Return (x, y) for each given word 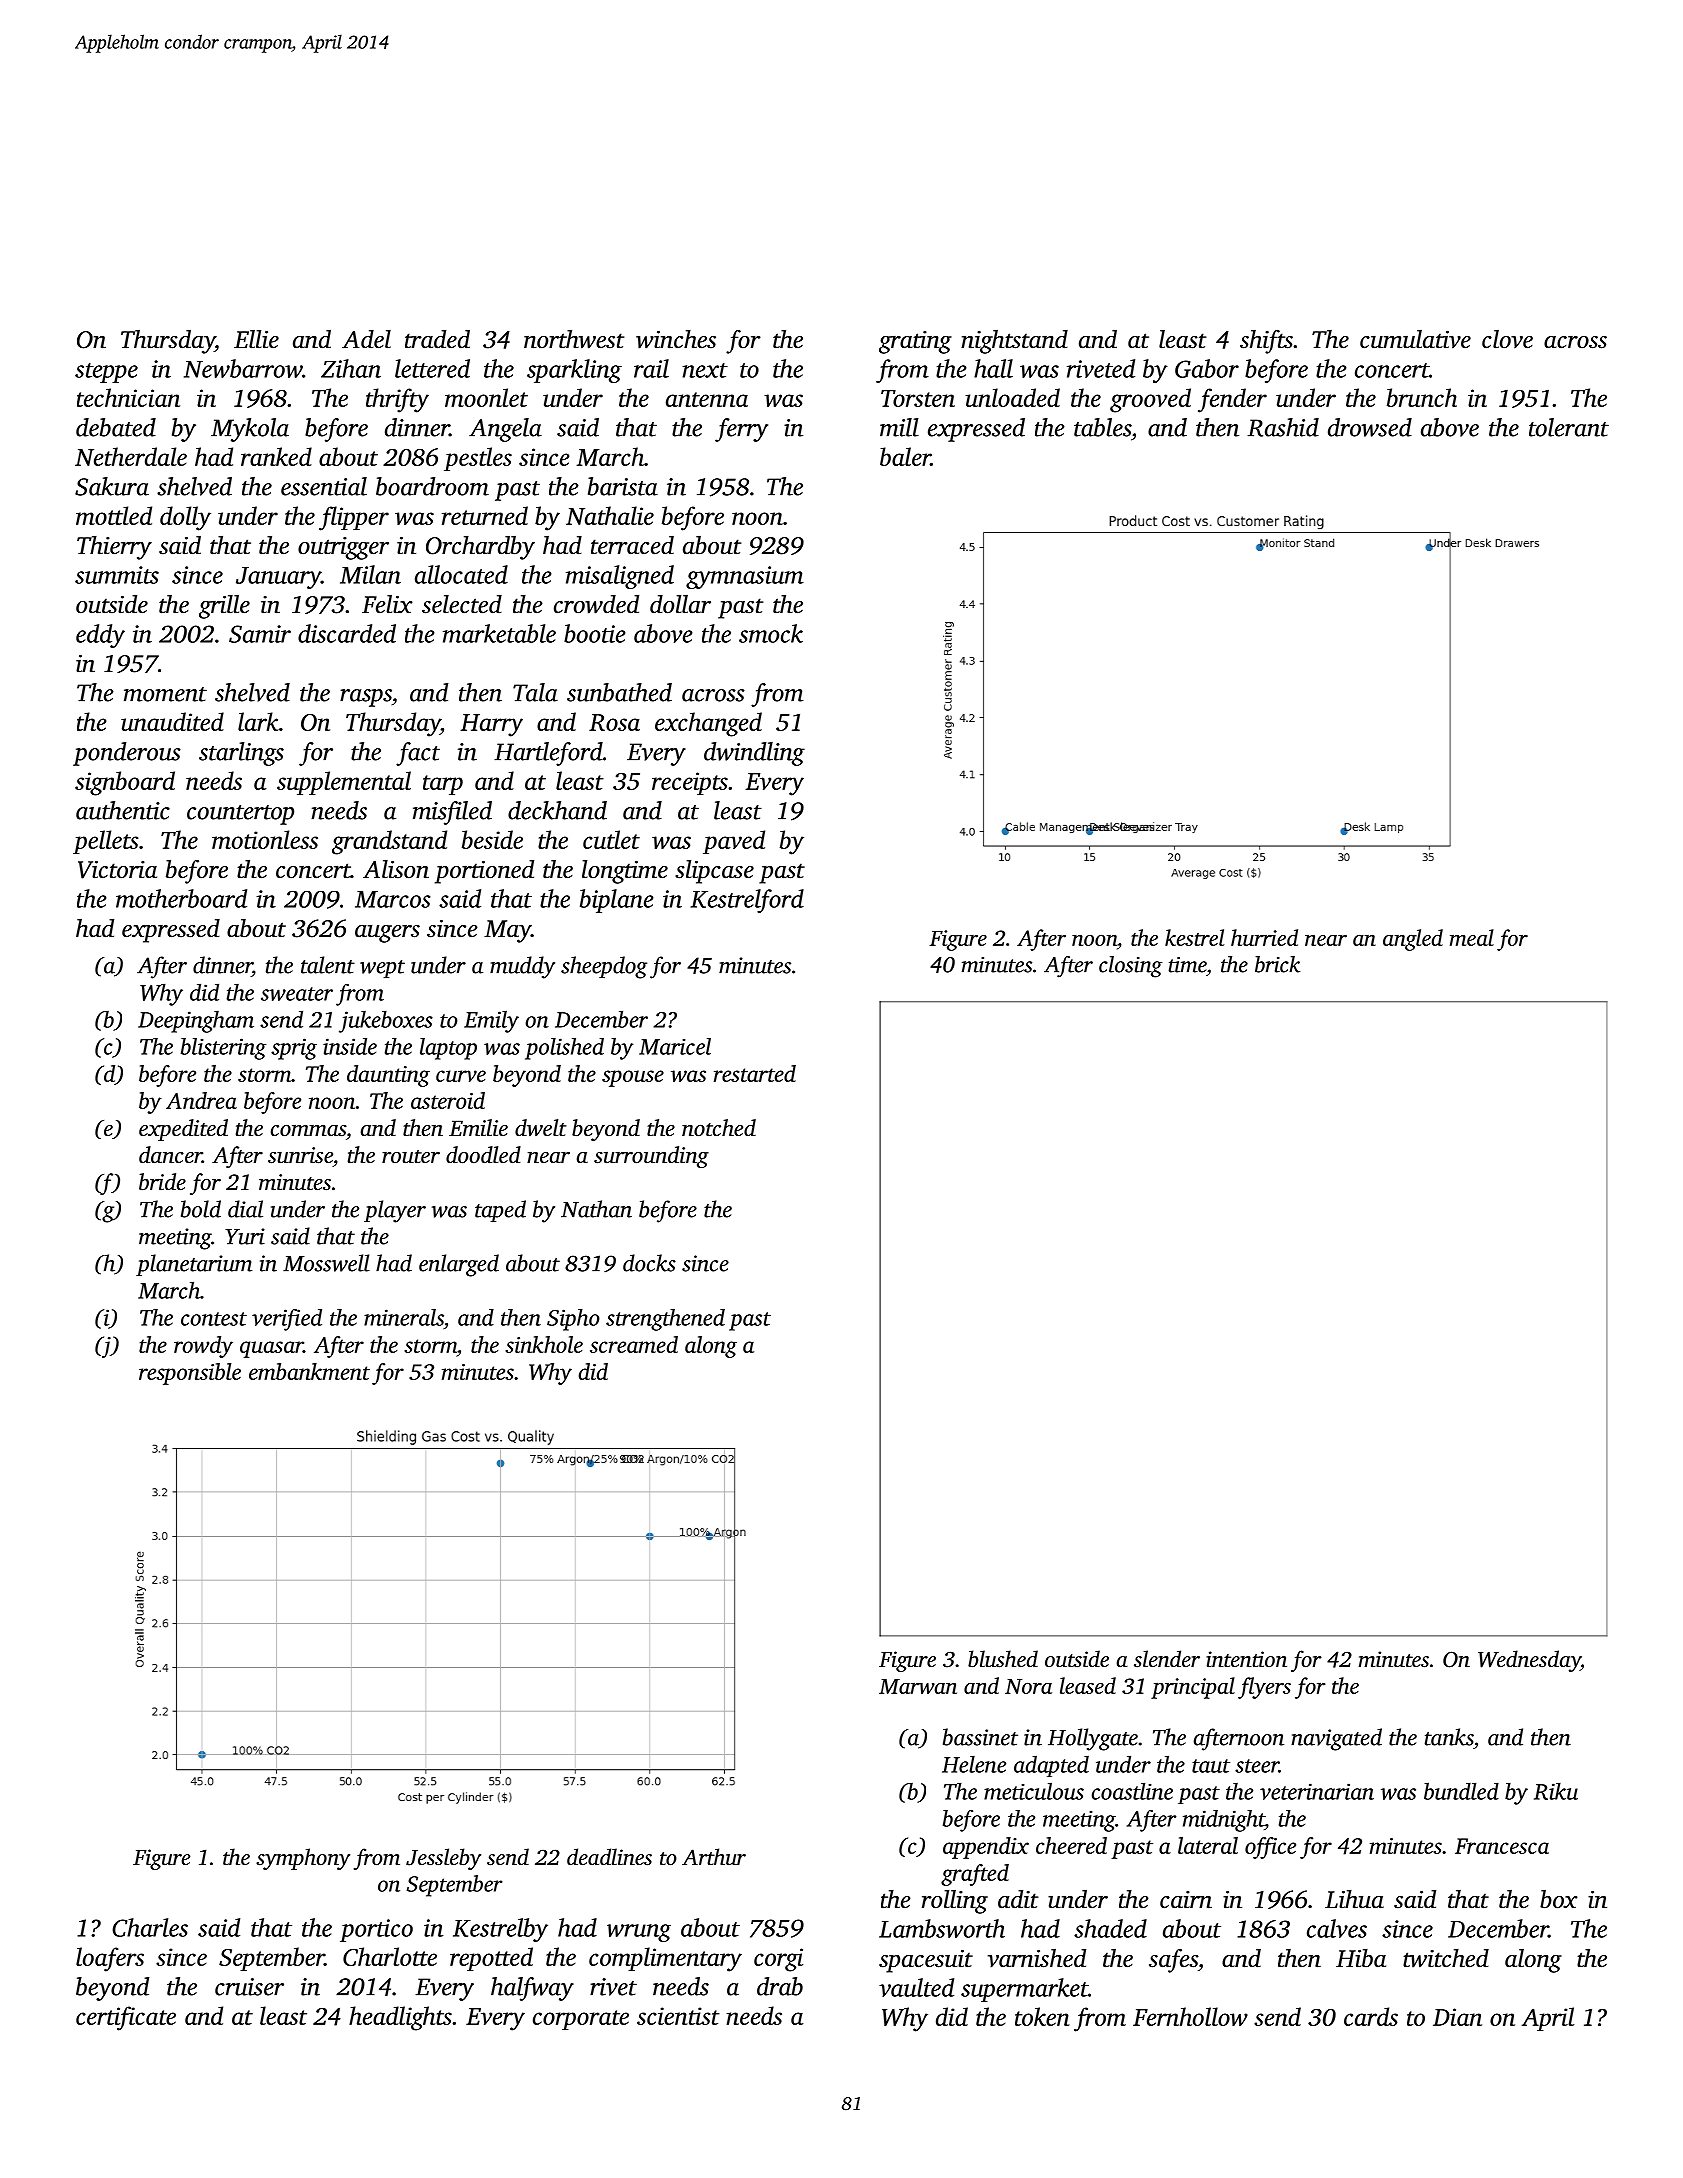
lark (258, 721)
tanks (1449, 1737)
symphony (303, 1859)
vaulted (916, 1987)
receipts (690, 783)
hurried (1264, 937)
